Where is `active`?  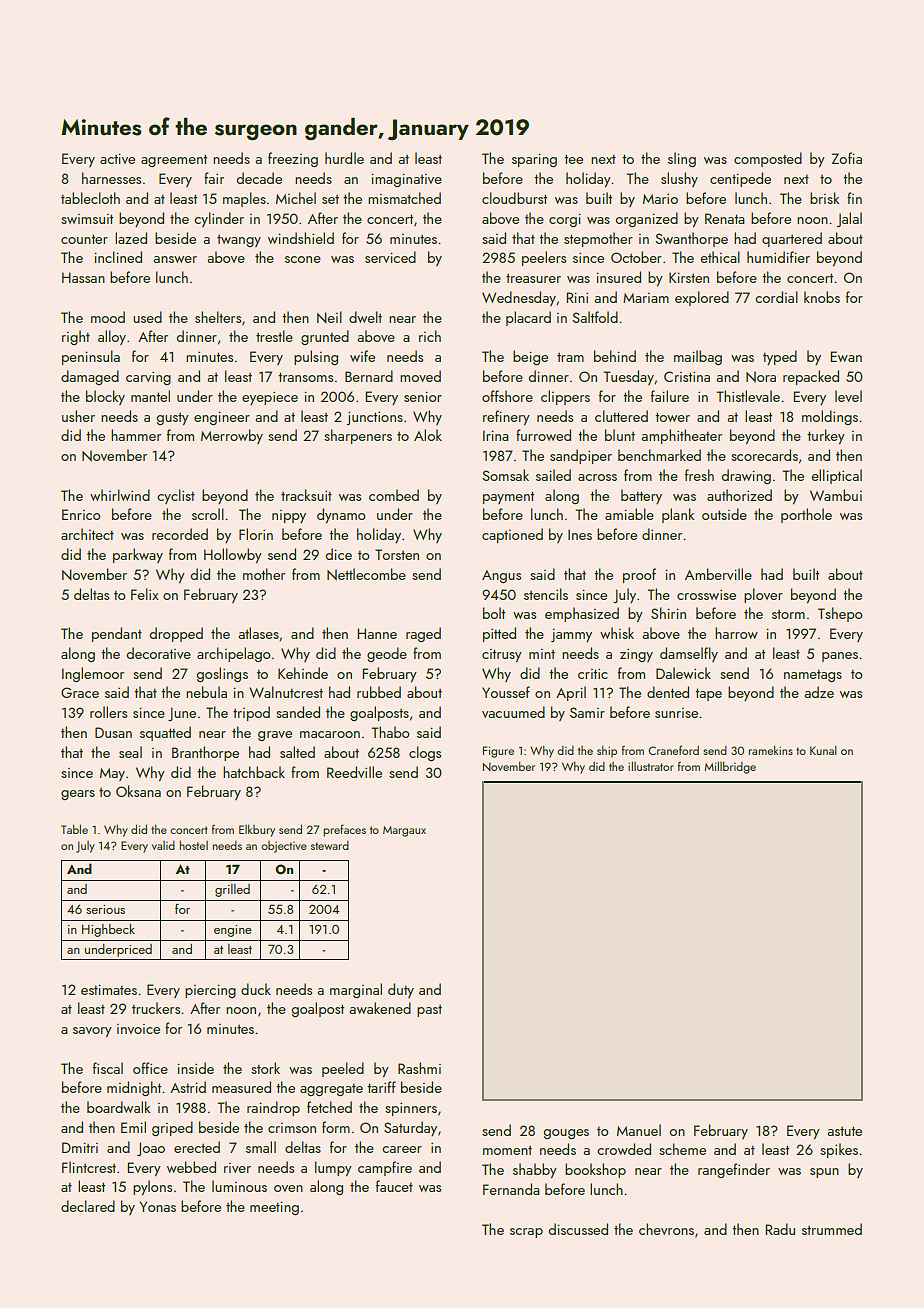
active is located at coordinates (117, 158).
